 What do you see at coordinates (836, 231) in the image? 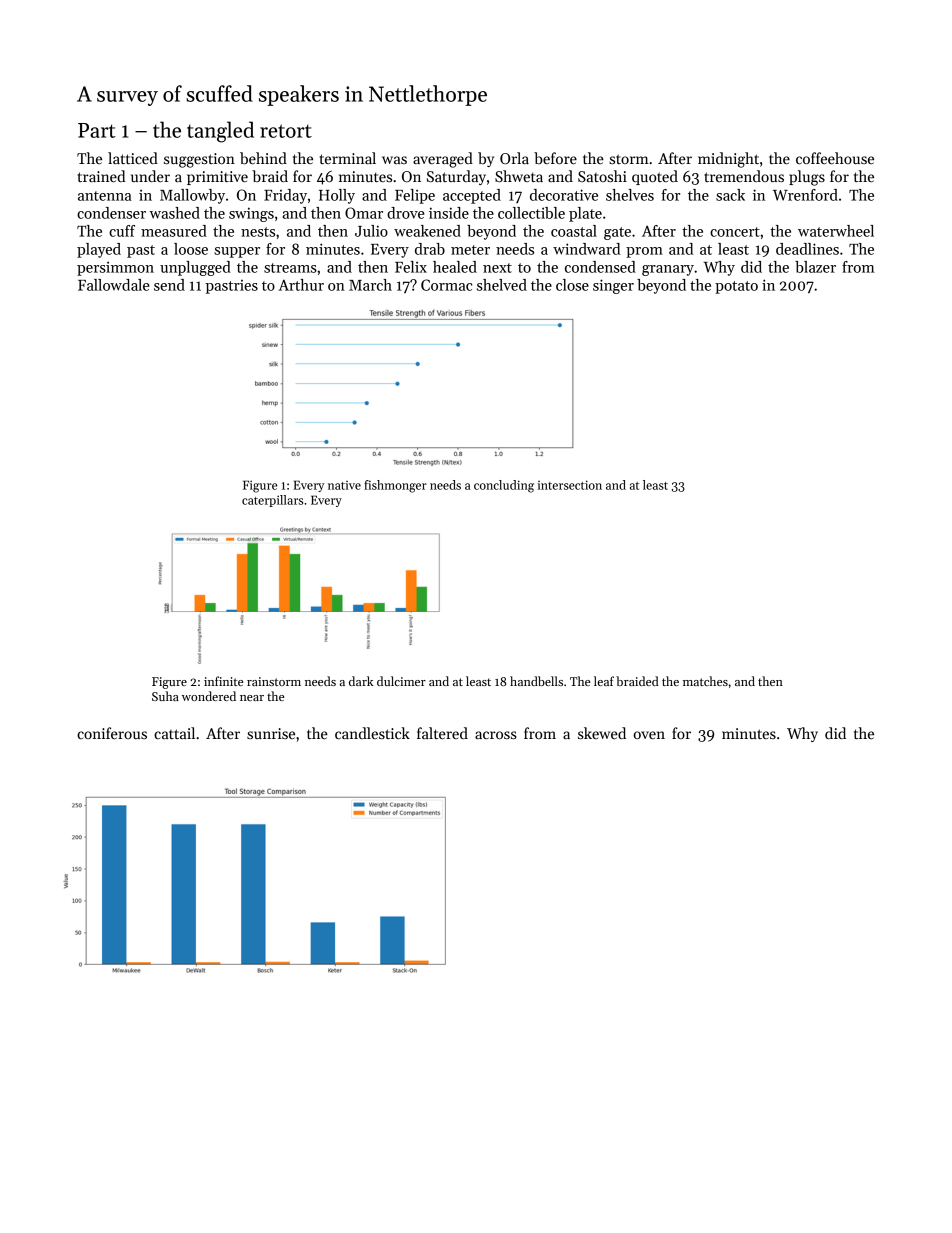
I see `waterwheel` at bounding box center [836, 231].
